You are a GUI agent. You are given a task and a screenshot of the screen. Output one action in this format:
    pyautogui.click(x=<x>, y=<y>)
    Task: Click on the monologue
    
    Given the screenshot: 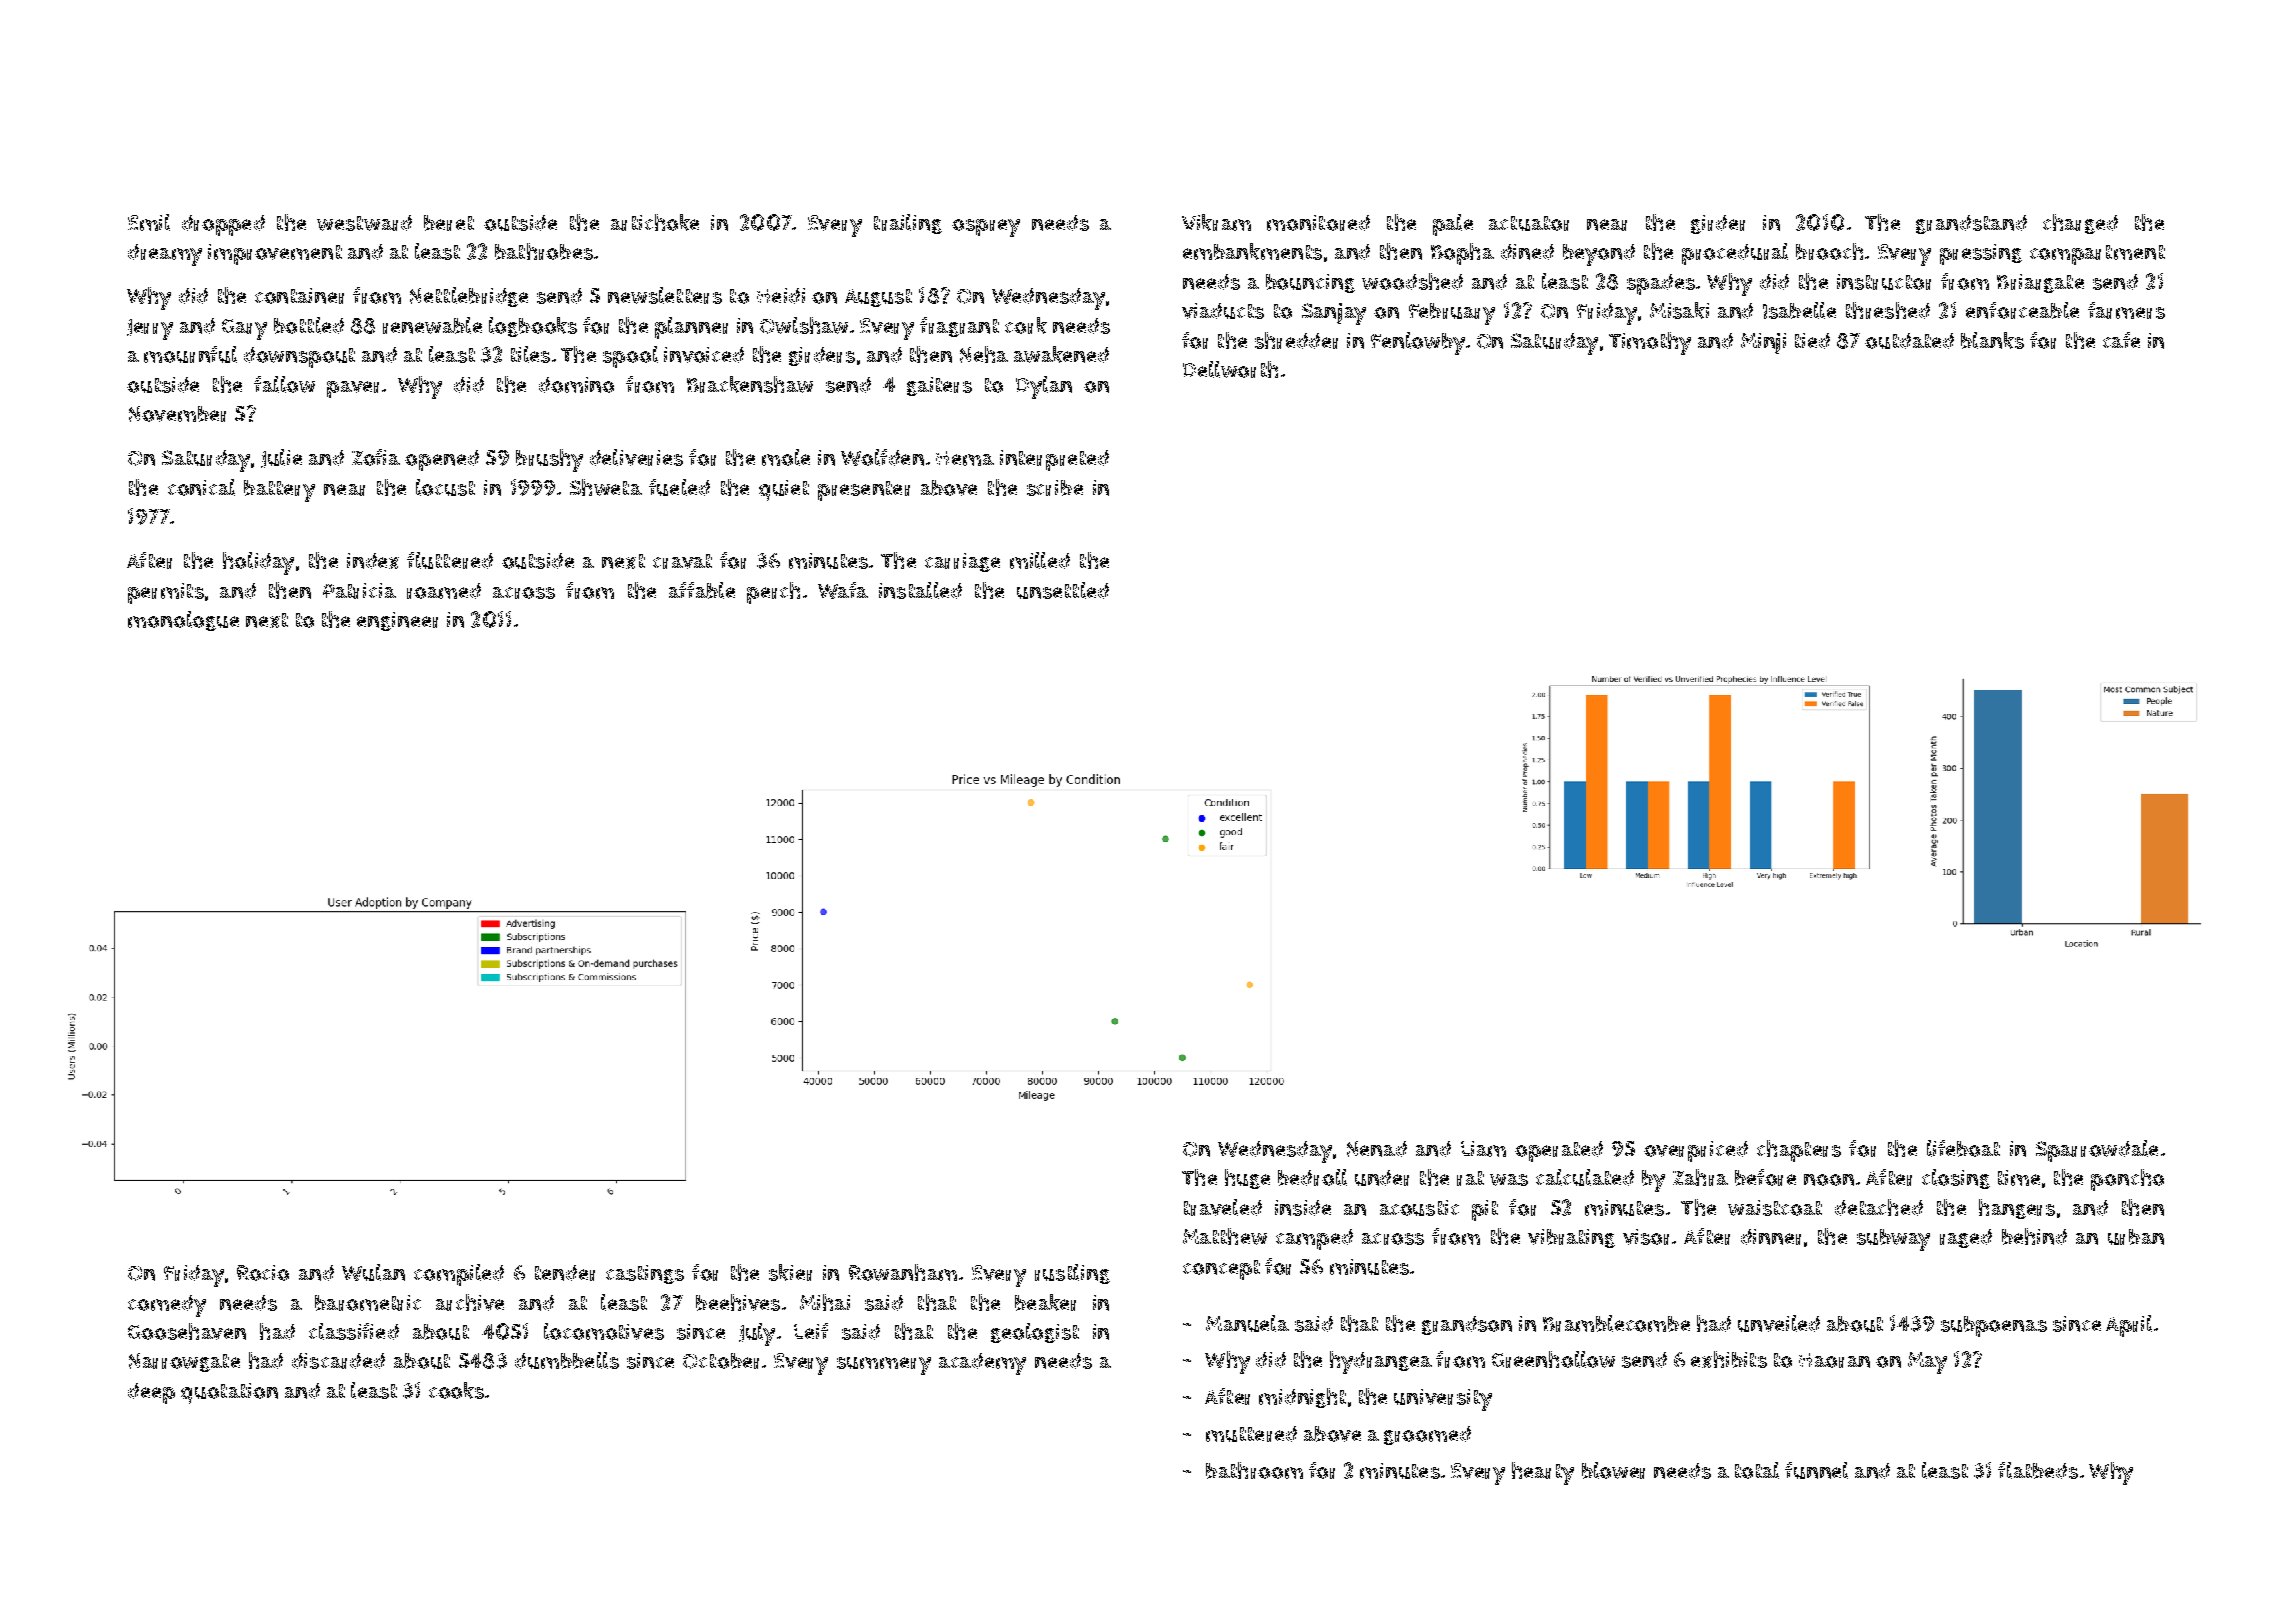 What is the action you would take?
    pyautogui.click(x=183, y=621)
